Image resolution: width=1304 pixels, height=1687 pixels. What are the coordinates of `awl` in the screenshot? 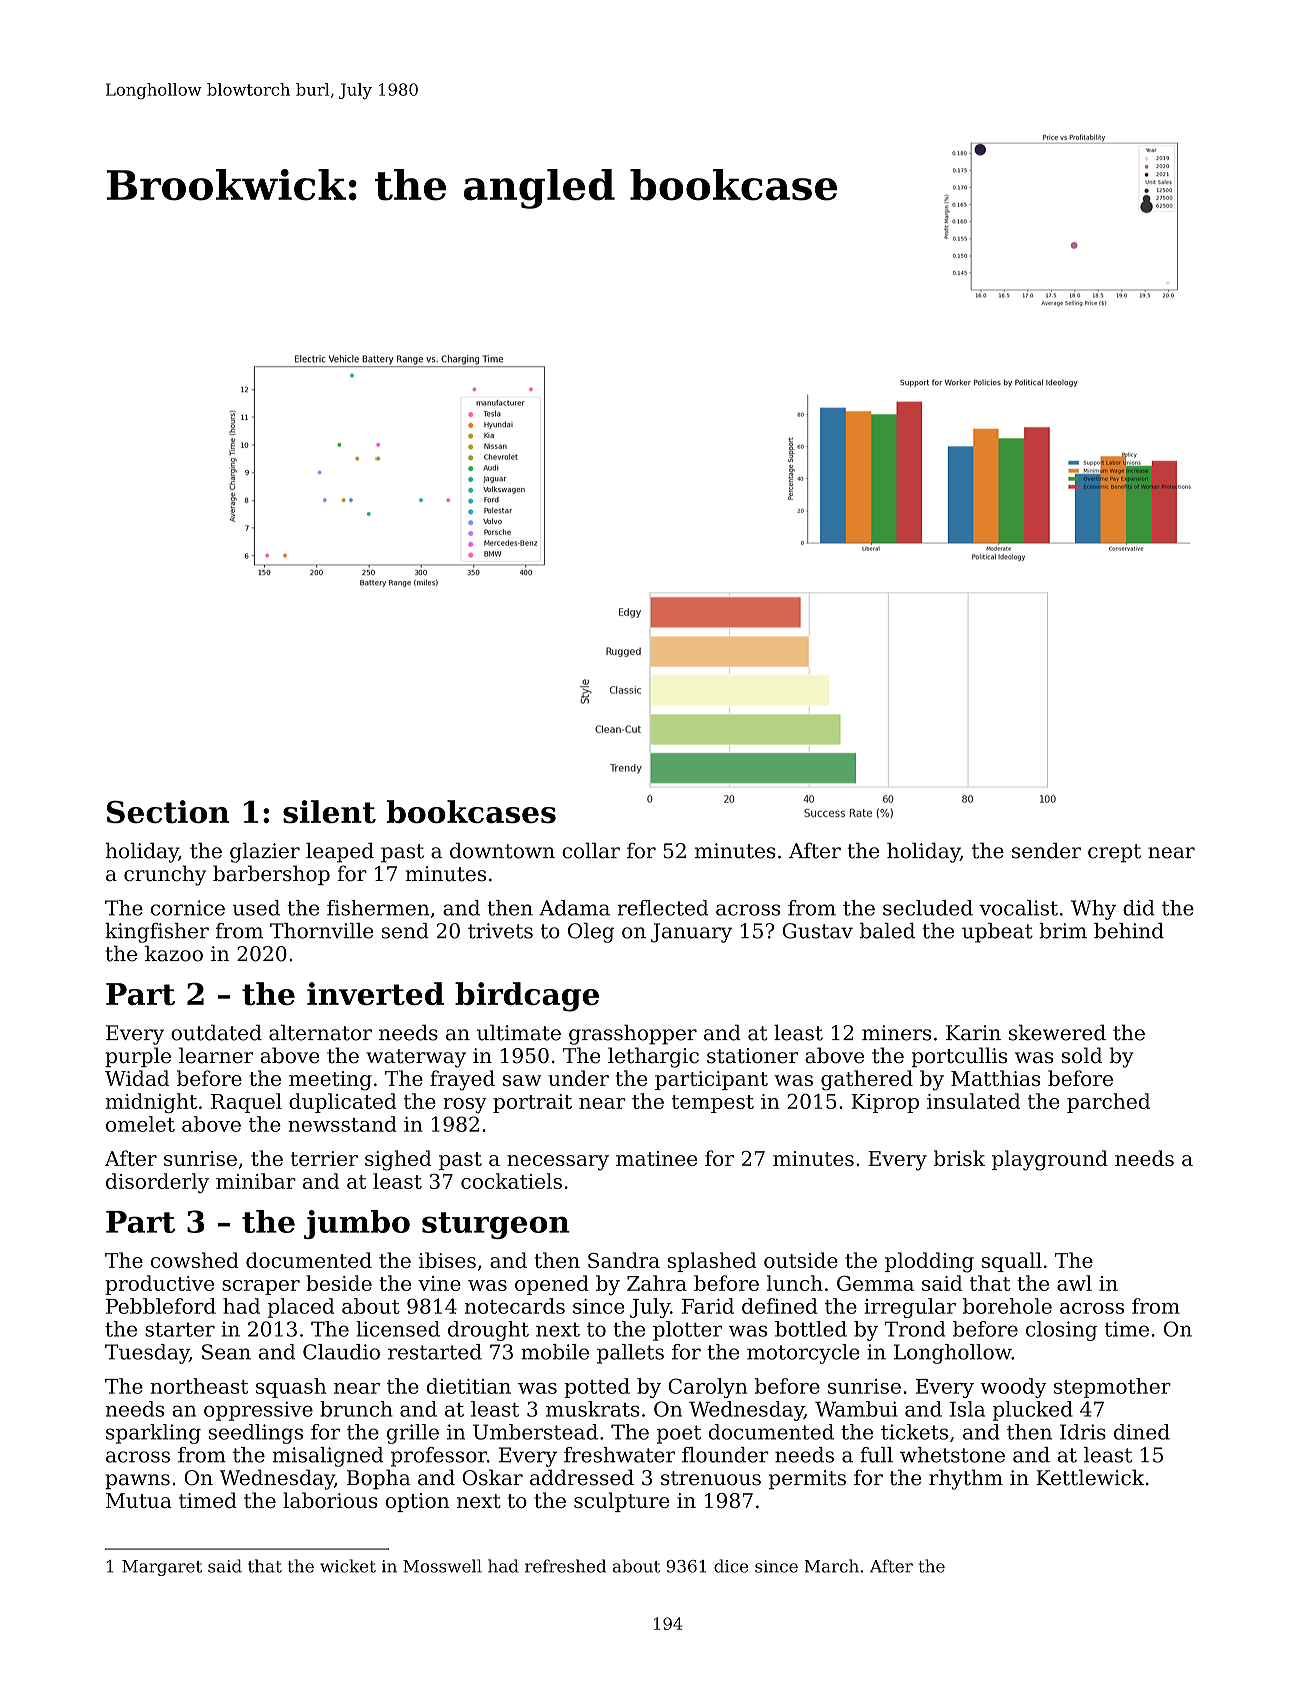 It's located at (1074, 1283).
